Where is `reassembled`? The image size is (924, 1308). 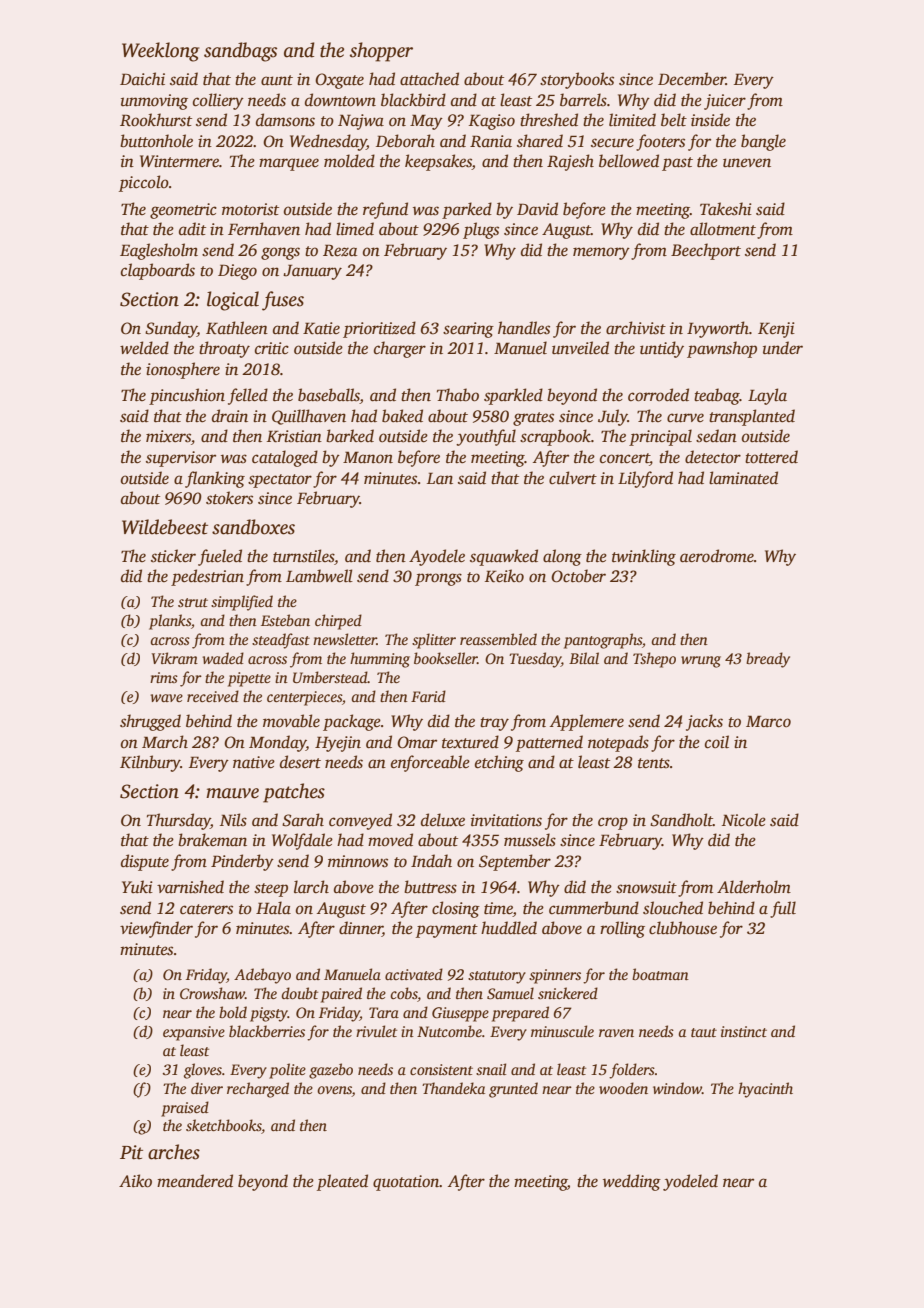 reassembled is located at coordinates (498, 639).
